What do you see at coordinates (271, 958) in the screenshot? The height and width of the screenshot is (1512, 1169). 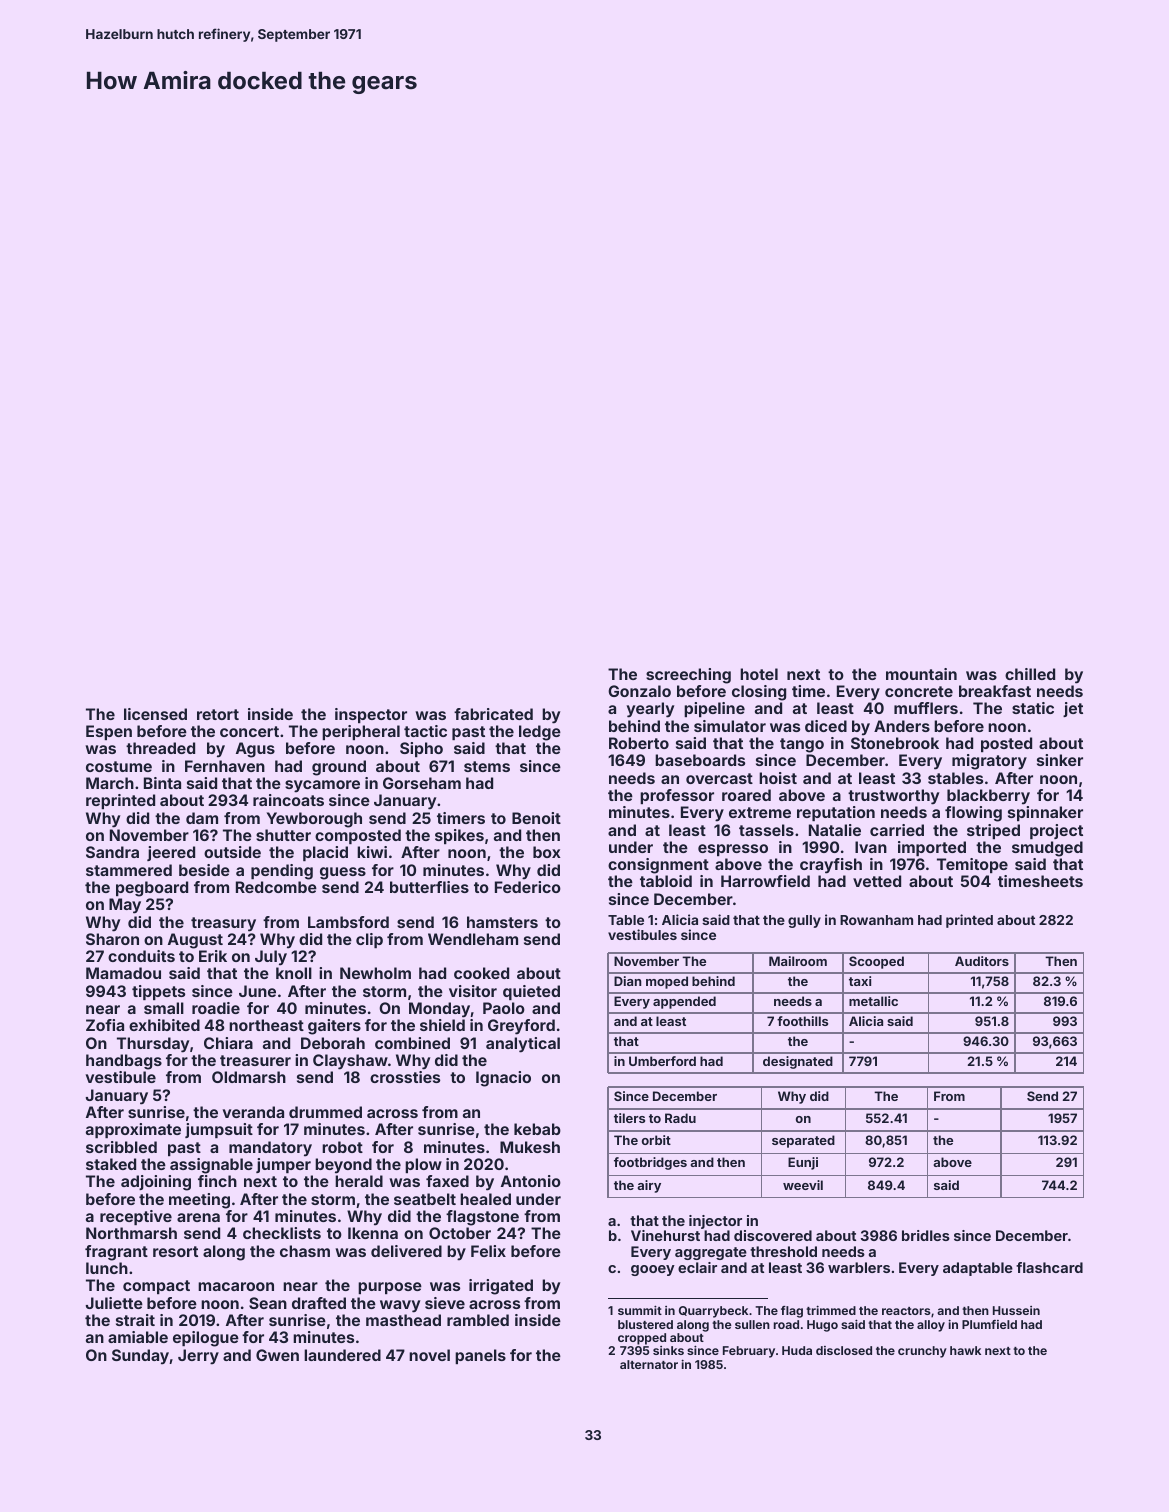 I see `July` at bounding box center [271, 958].
